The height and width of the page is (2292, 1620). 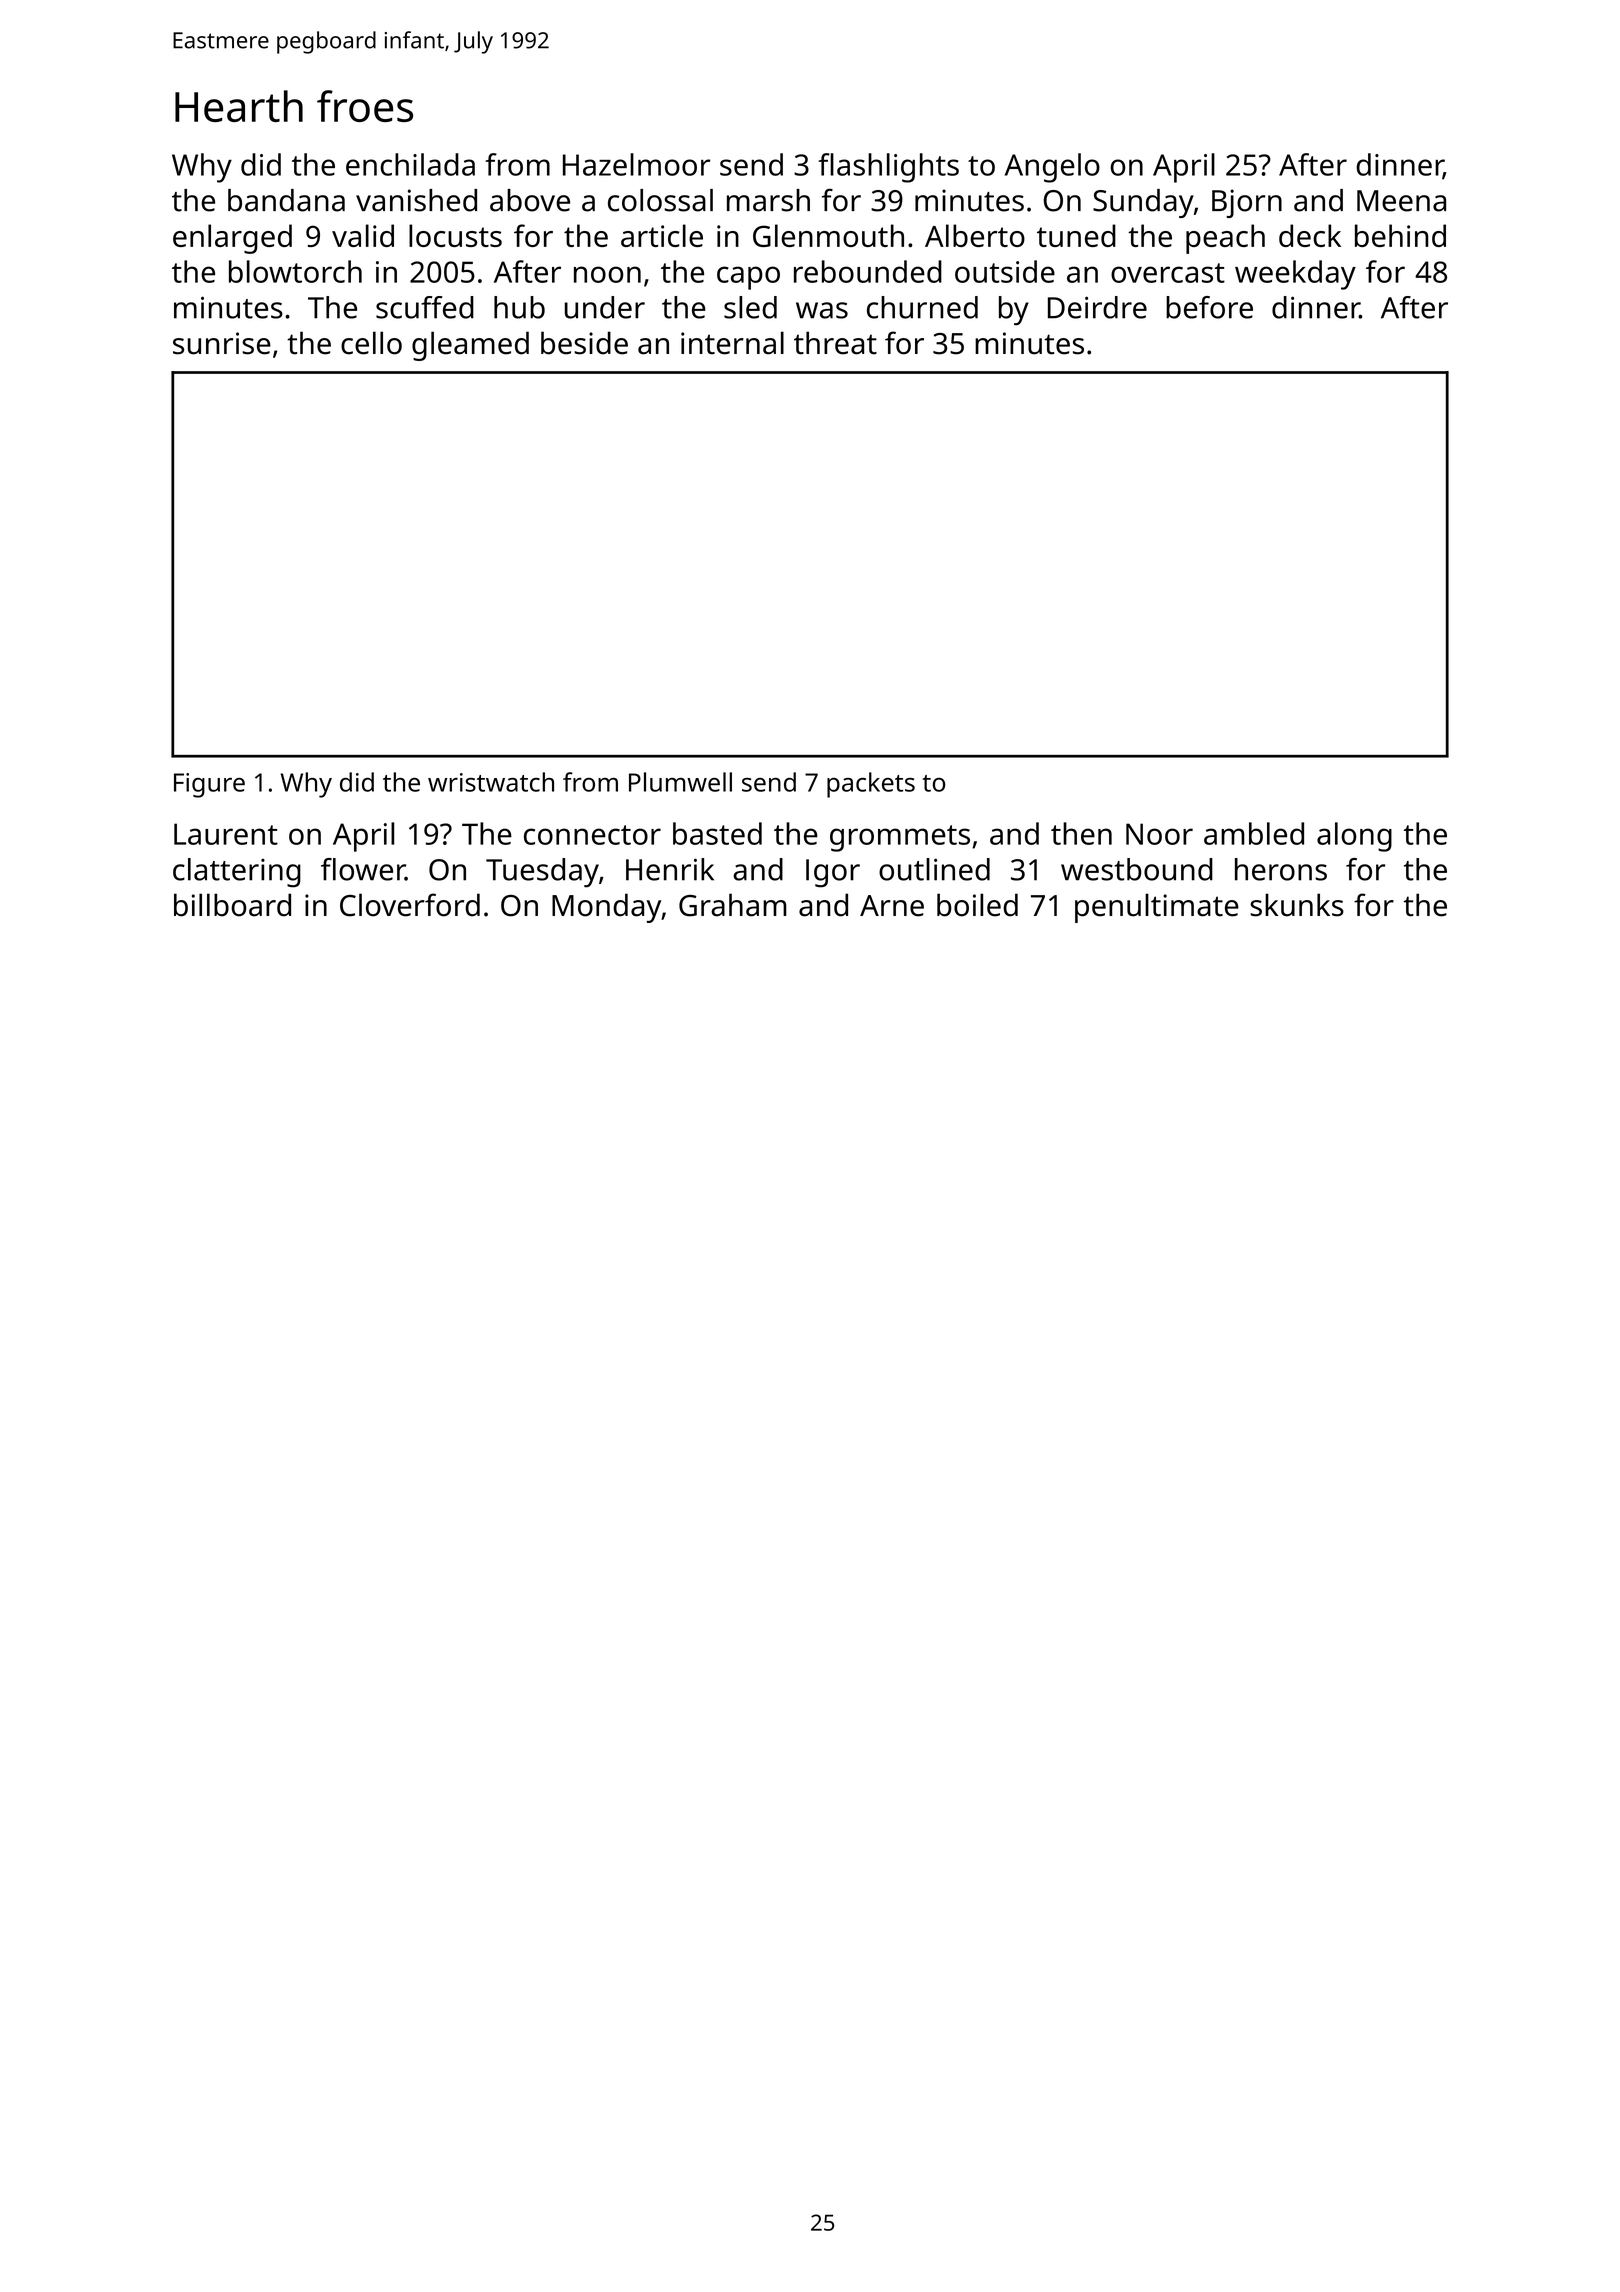 I want to click on before, so click(x=1209, y=307).
